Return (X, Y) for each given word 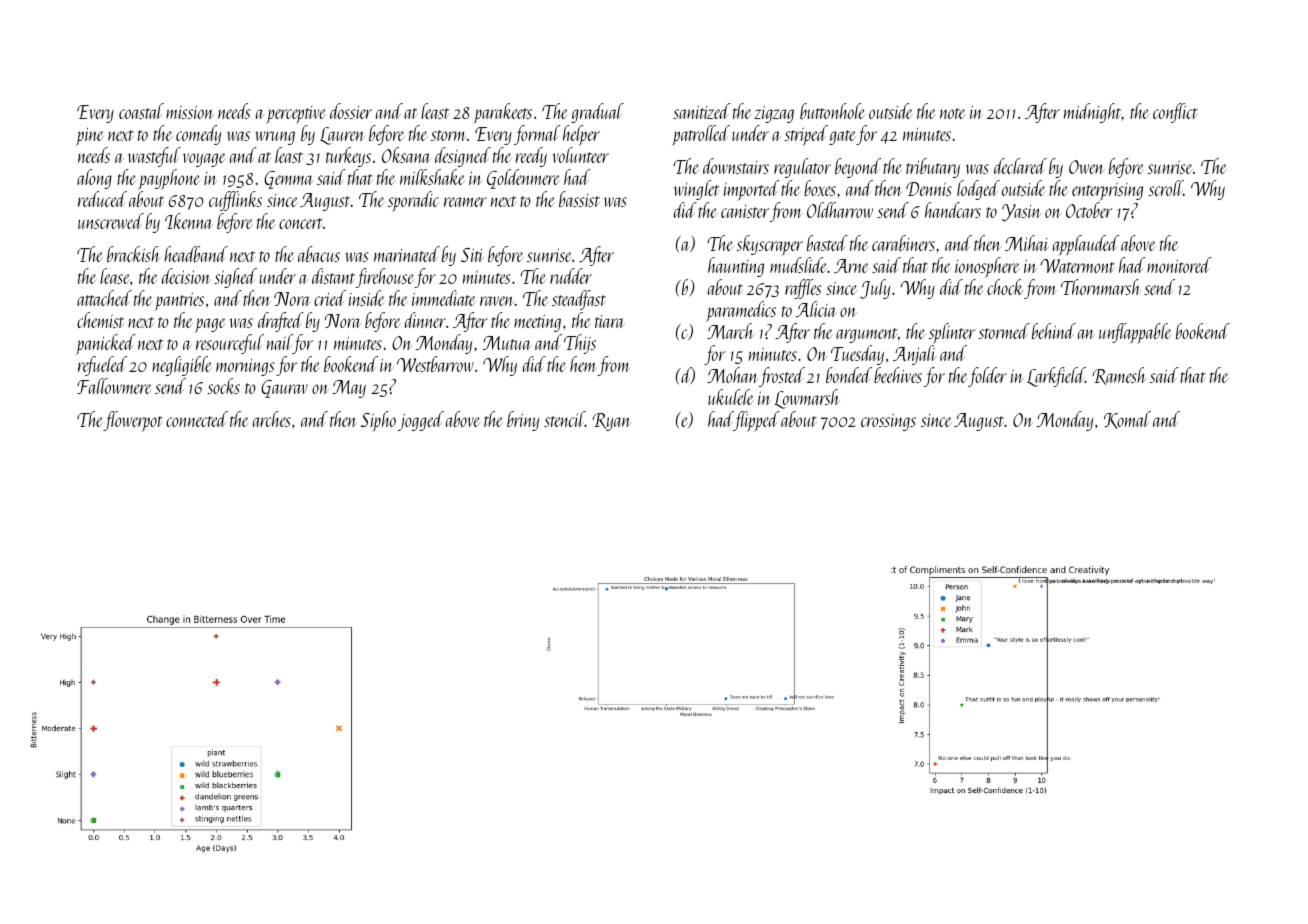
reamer (465, 202)
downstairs (736, 166)
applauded (1086, 245)
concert (301, 223)
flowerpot (133, 421)
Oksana (406, 155)
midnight (1093, 113)
